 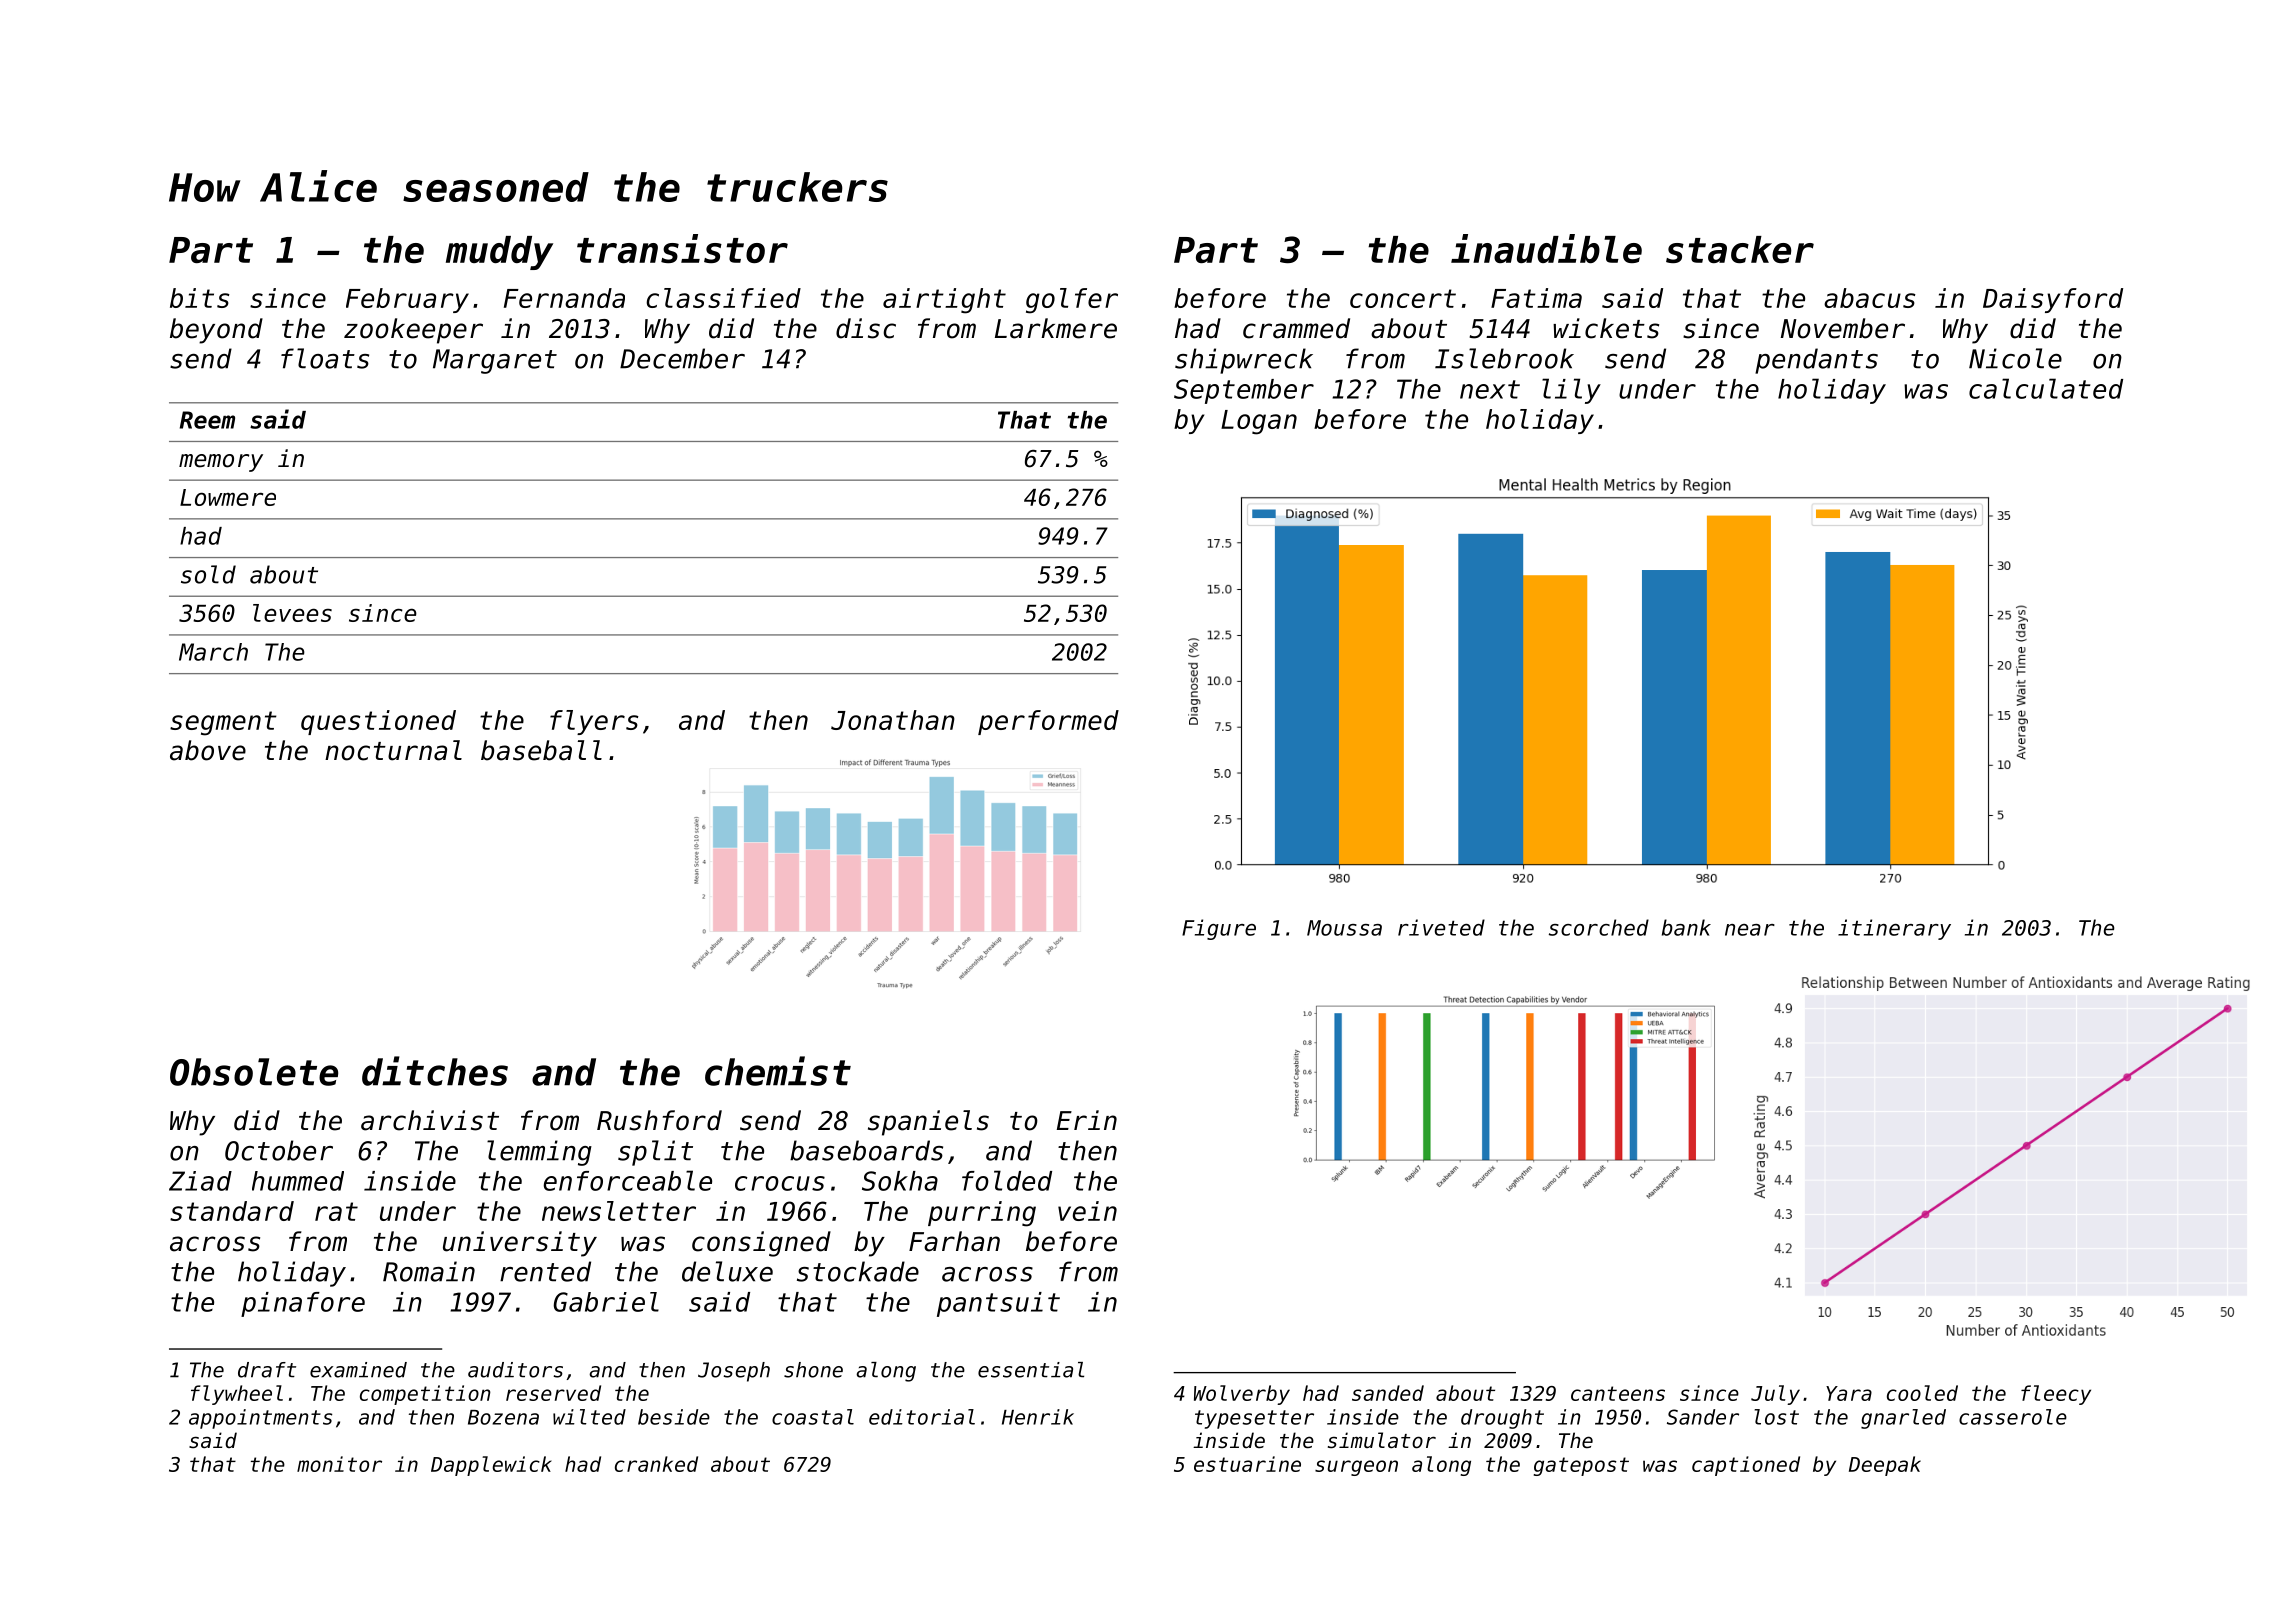 I want to click on Obsolete, so click(x=254, y=1072).
